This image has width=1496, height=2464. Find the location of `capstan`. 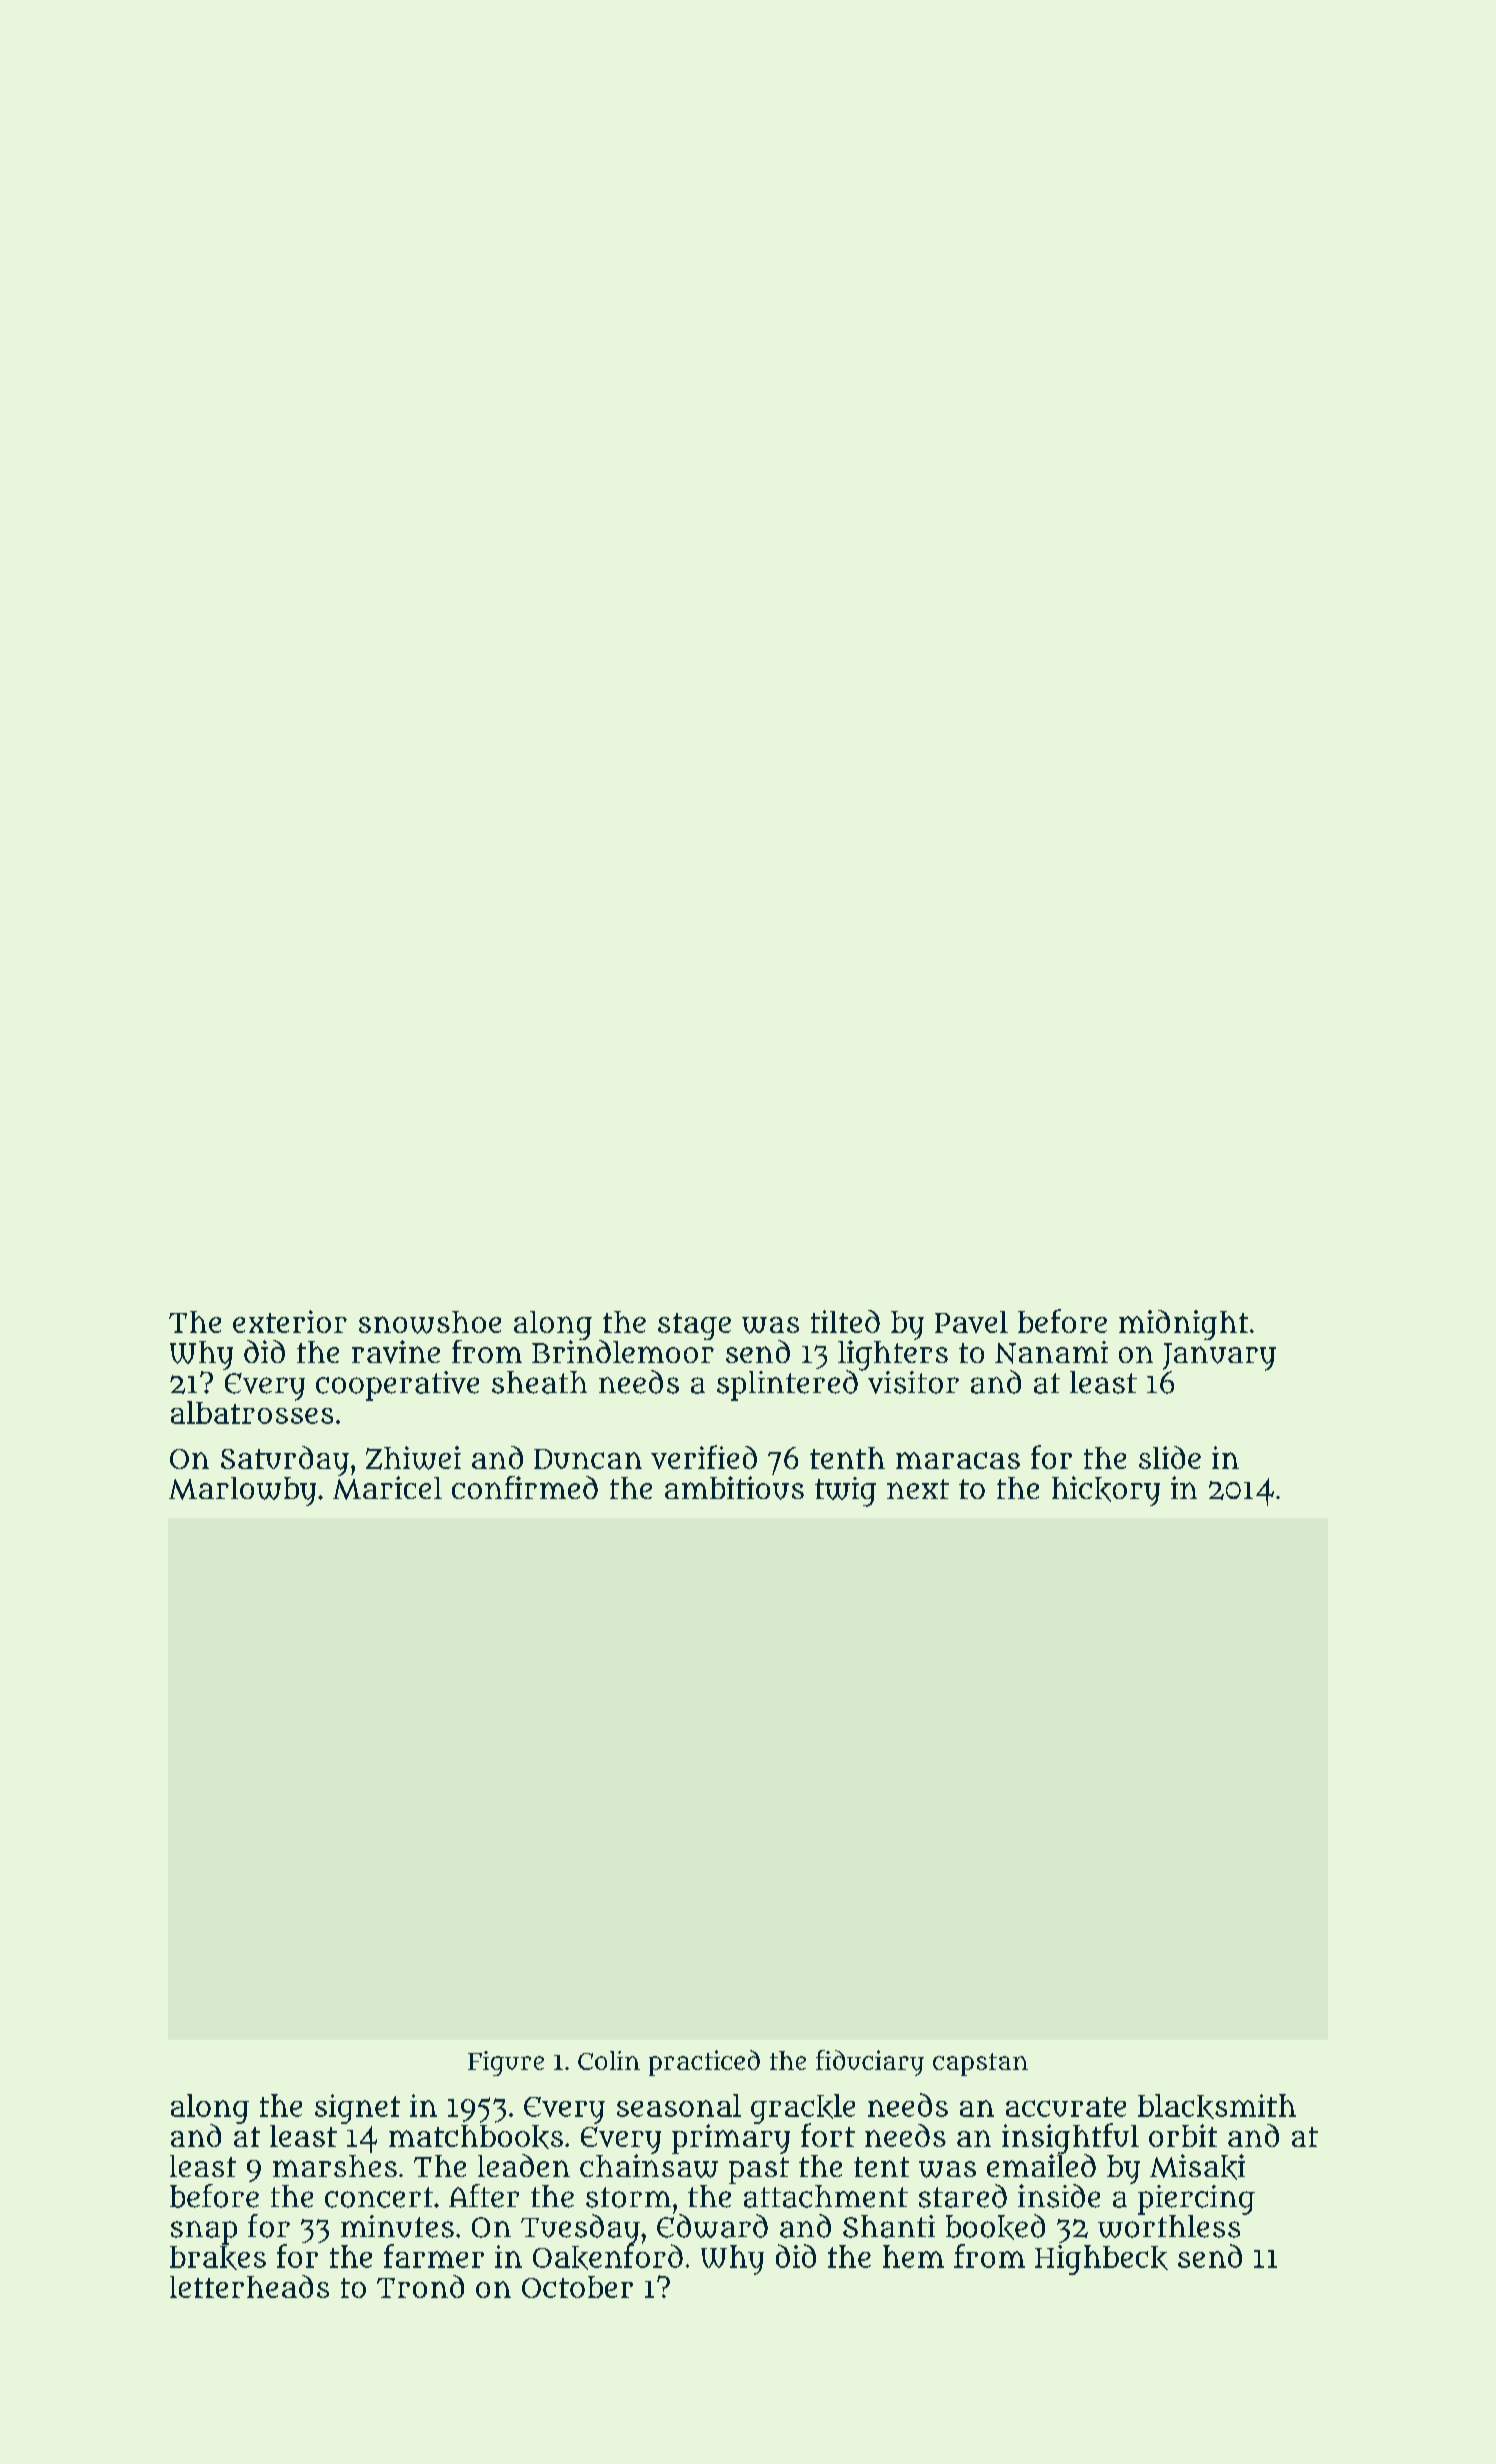

capstan is located at coordinates (980, 2064).
